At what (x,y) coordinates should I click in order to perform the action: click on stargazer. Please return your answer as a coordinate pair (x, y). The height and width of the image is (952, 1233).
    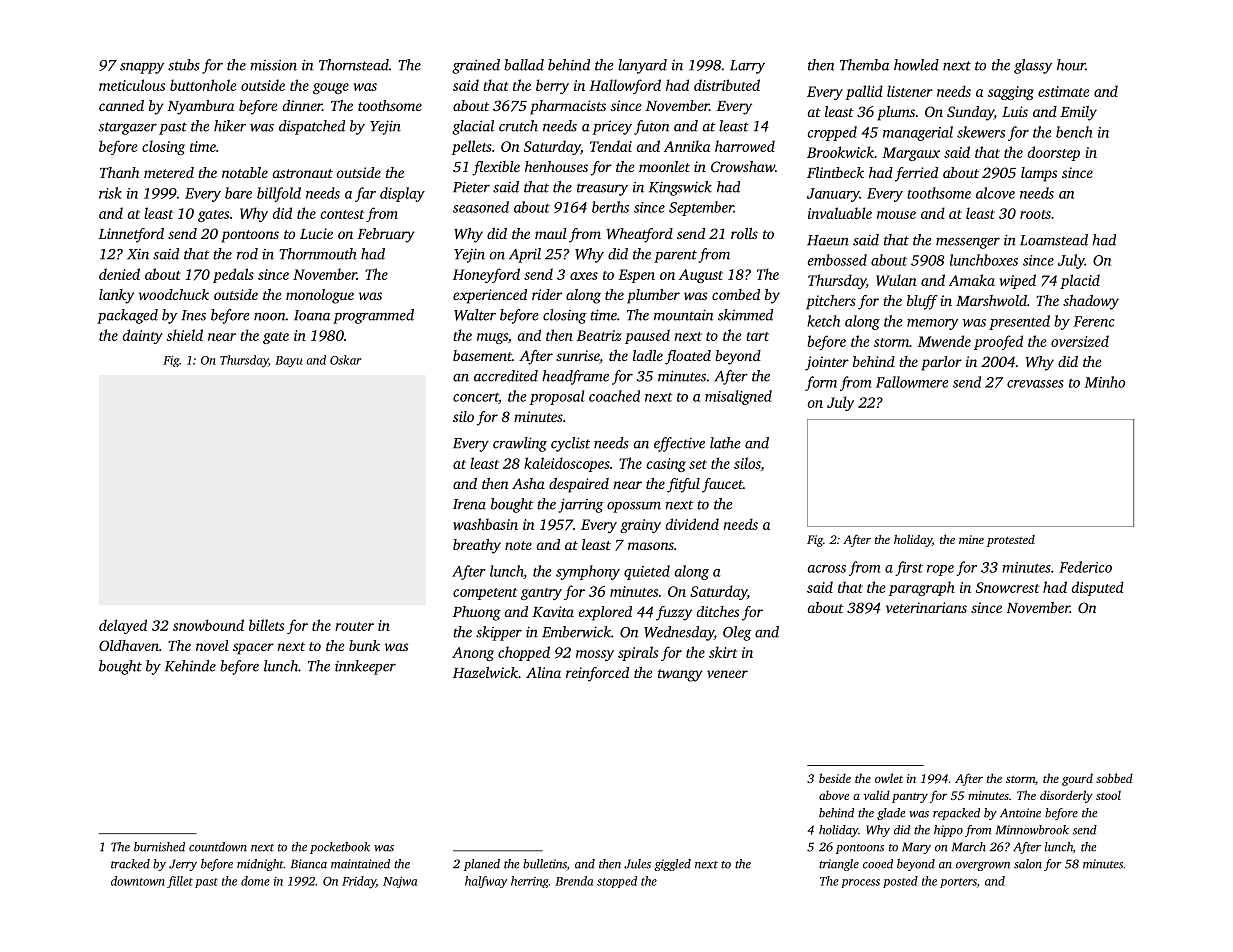
    Looking at the image, I should click on (128, 128).
